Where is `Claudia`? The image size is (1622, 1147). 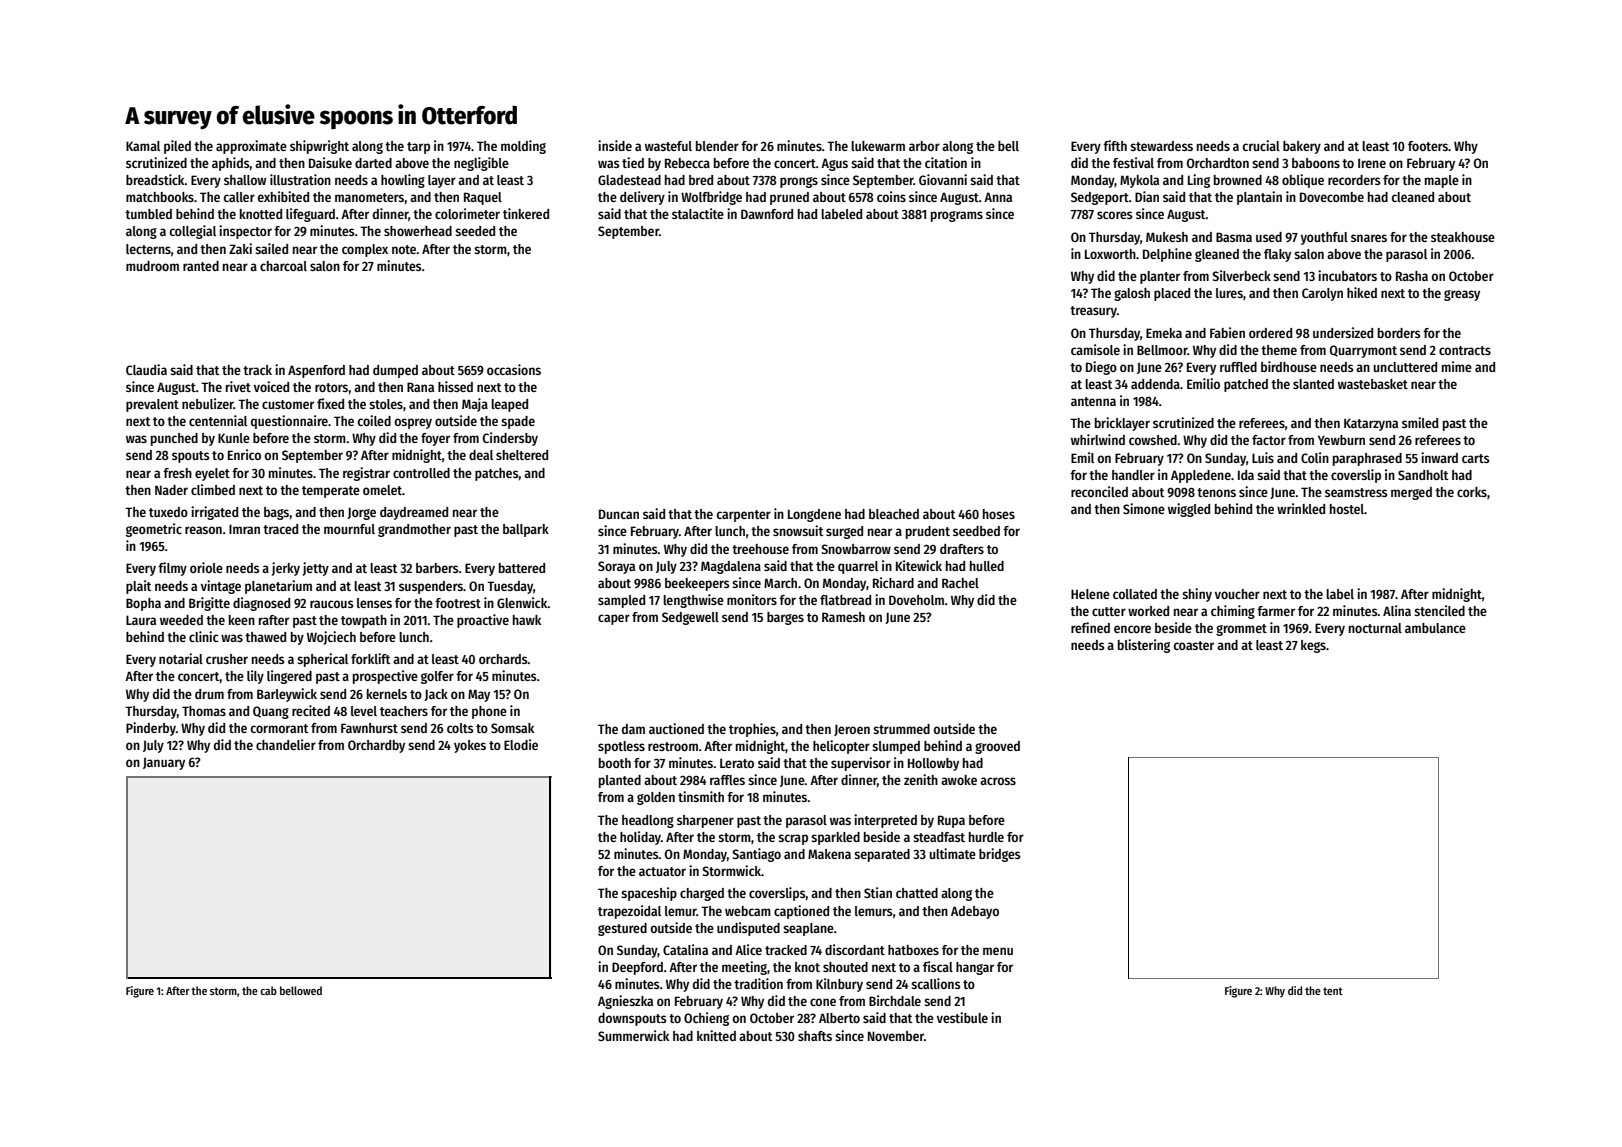
Claudia is located at coordinates (146, 369).
